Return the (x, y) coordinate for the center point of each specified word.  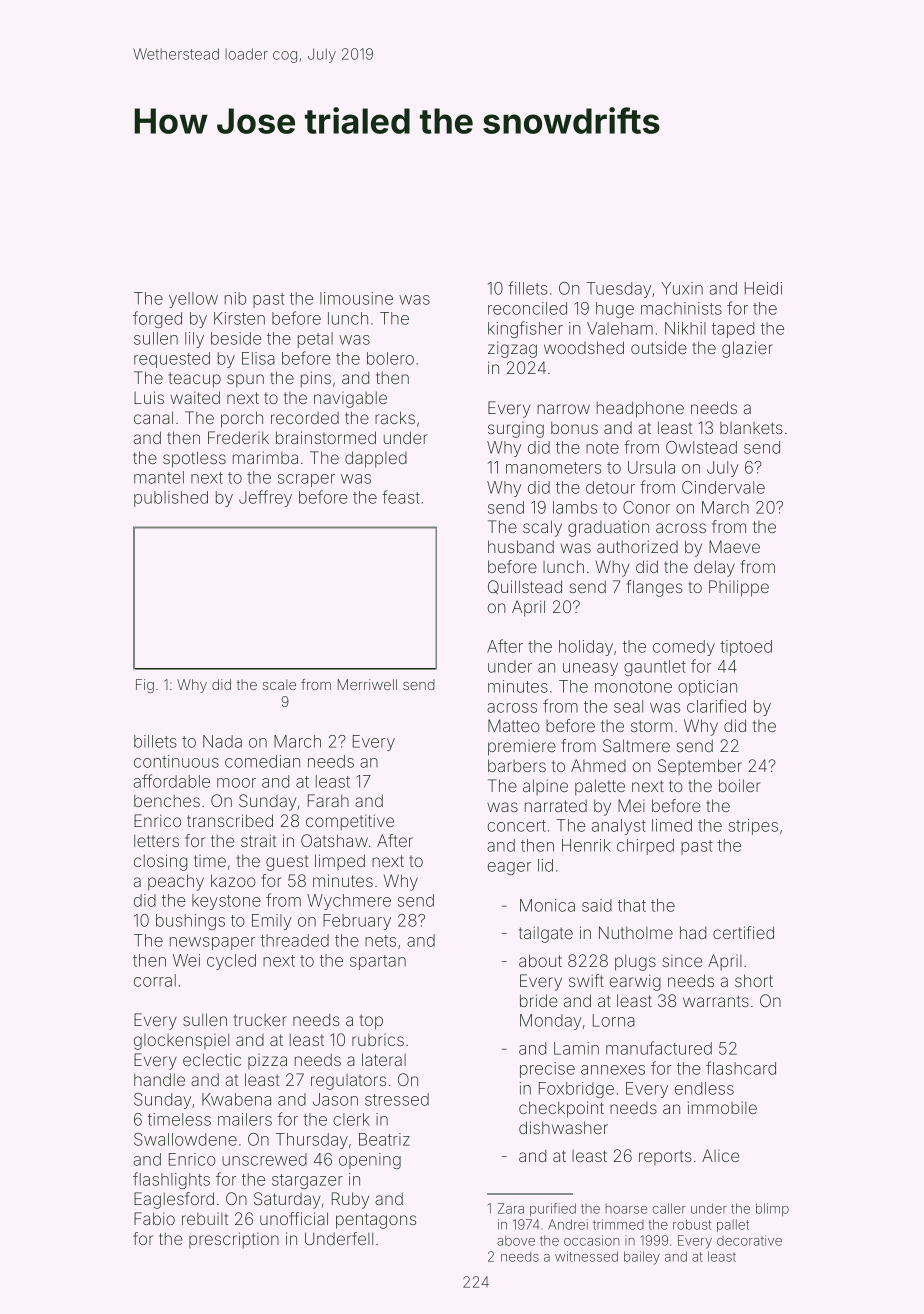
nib (235, 298)
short (754, 980)
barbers (517, 765)
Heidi (763, 288)
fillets (527, 288)
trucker (260, 1020)
